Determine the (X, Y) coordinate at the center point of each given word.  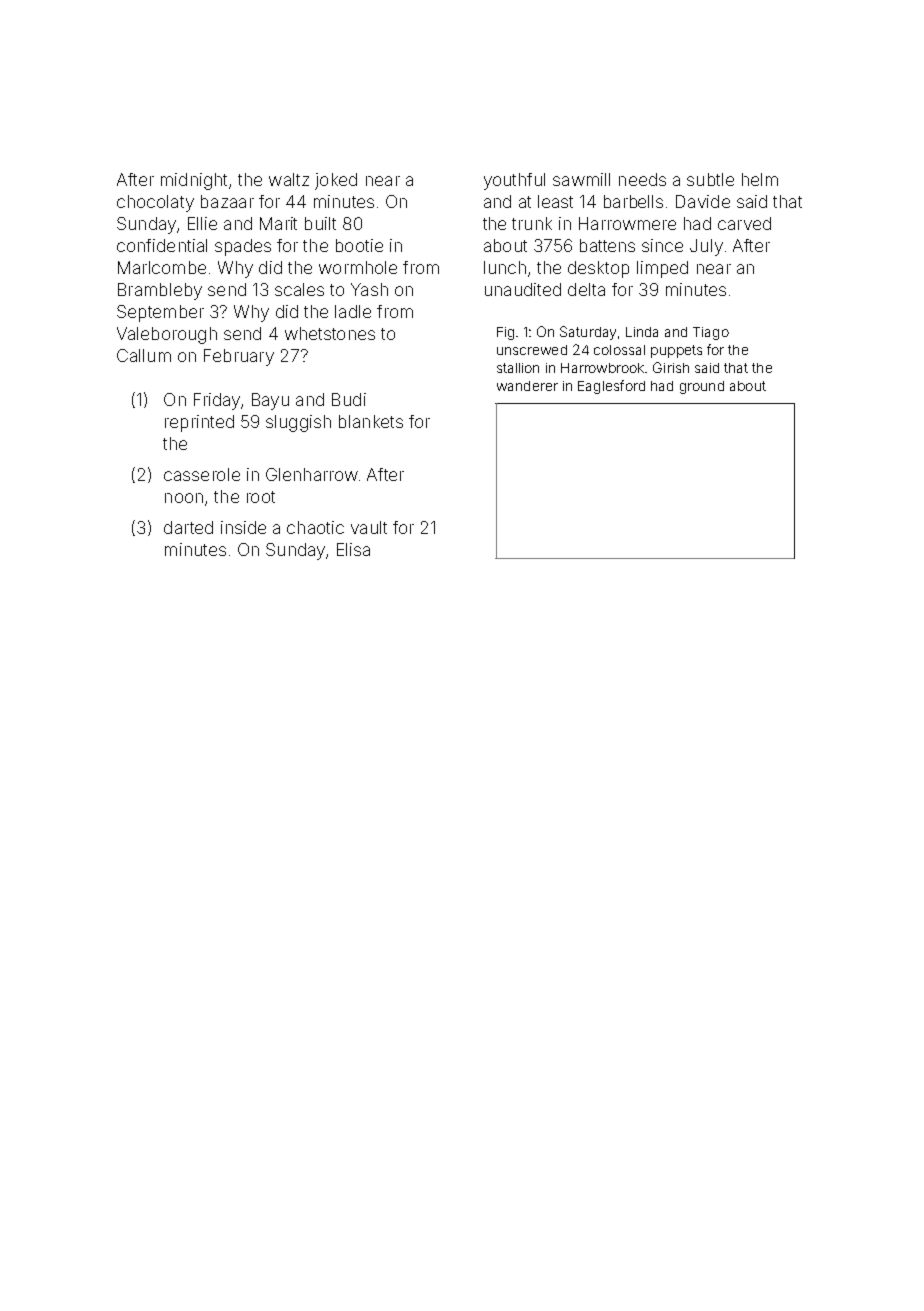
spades (243, 247)
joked (336, 181)
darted (188, 527)
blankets (371, 421)
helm (760, 179)
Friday (217, 401)
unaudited (523, 289)
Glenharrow (312, 474)
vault (369, 527)
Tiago (711, 333)
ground (702, 387)
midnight (194, 181)
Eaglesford (611, 387)
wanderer (527, 386)
